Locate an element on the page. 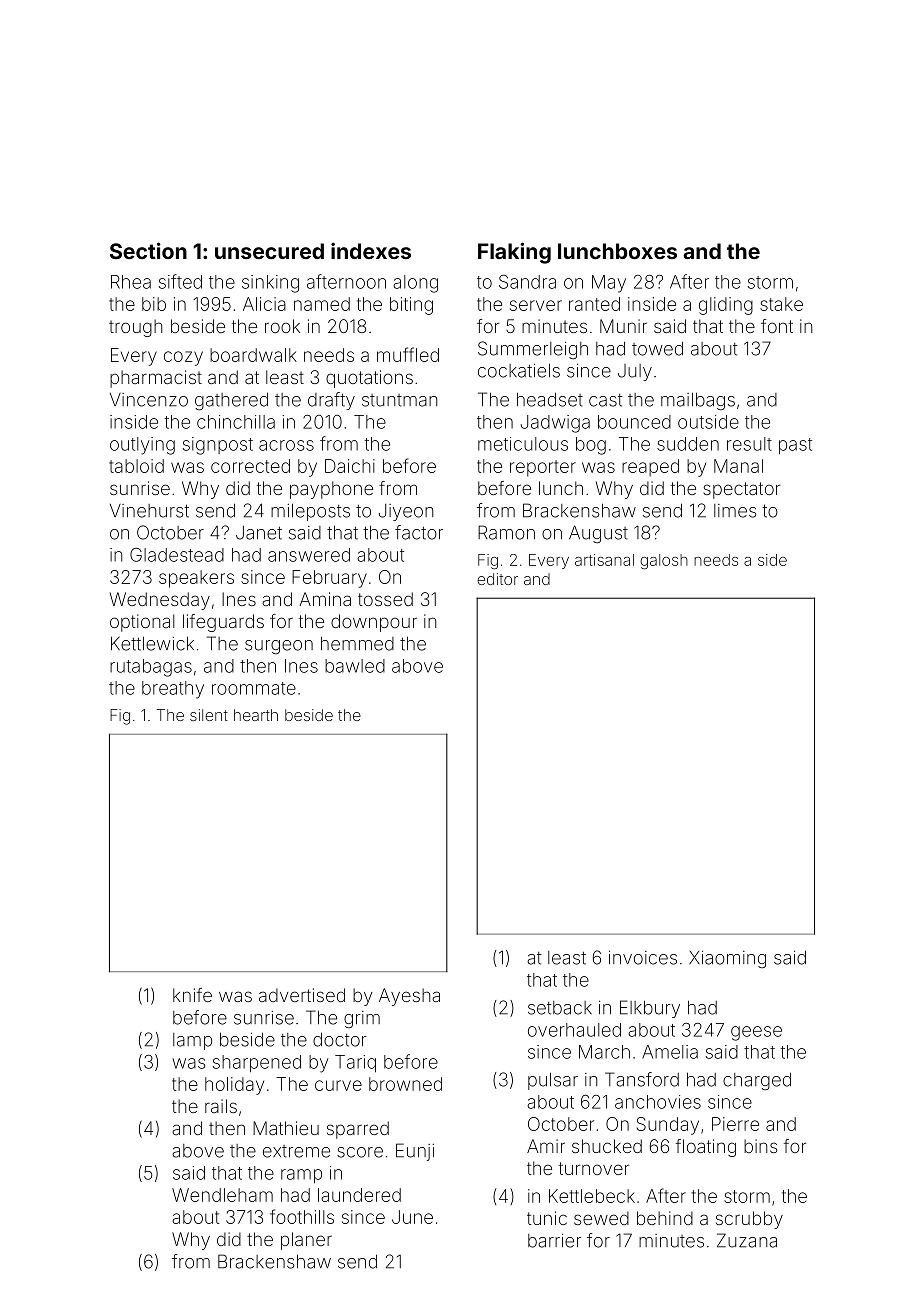 This page has width=924, height=1308. breathy is located at coordinates (173, 690).
